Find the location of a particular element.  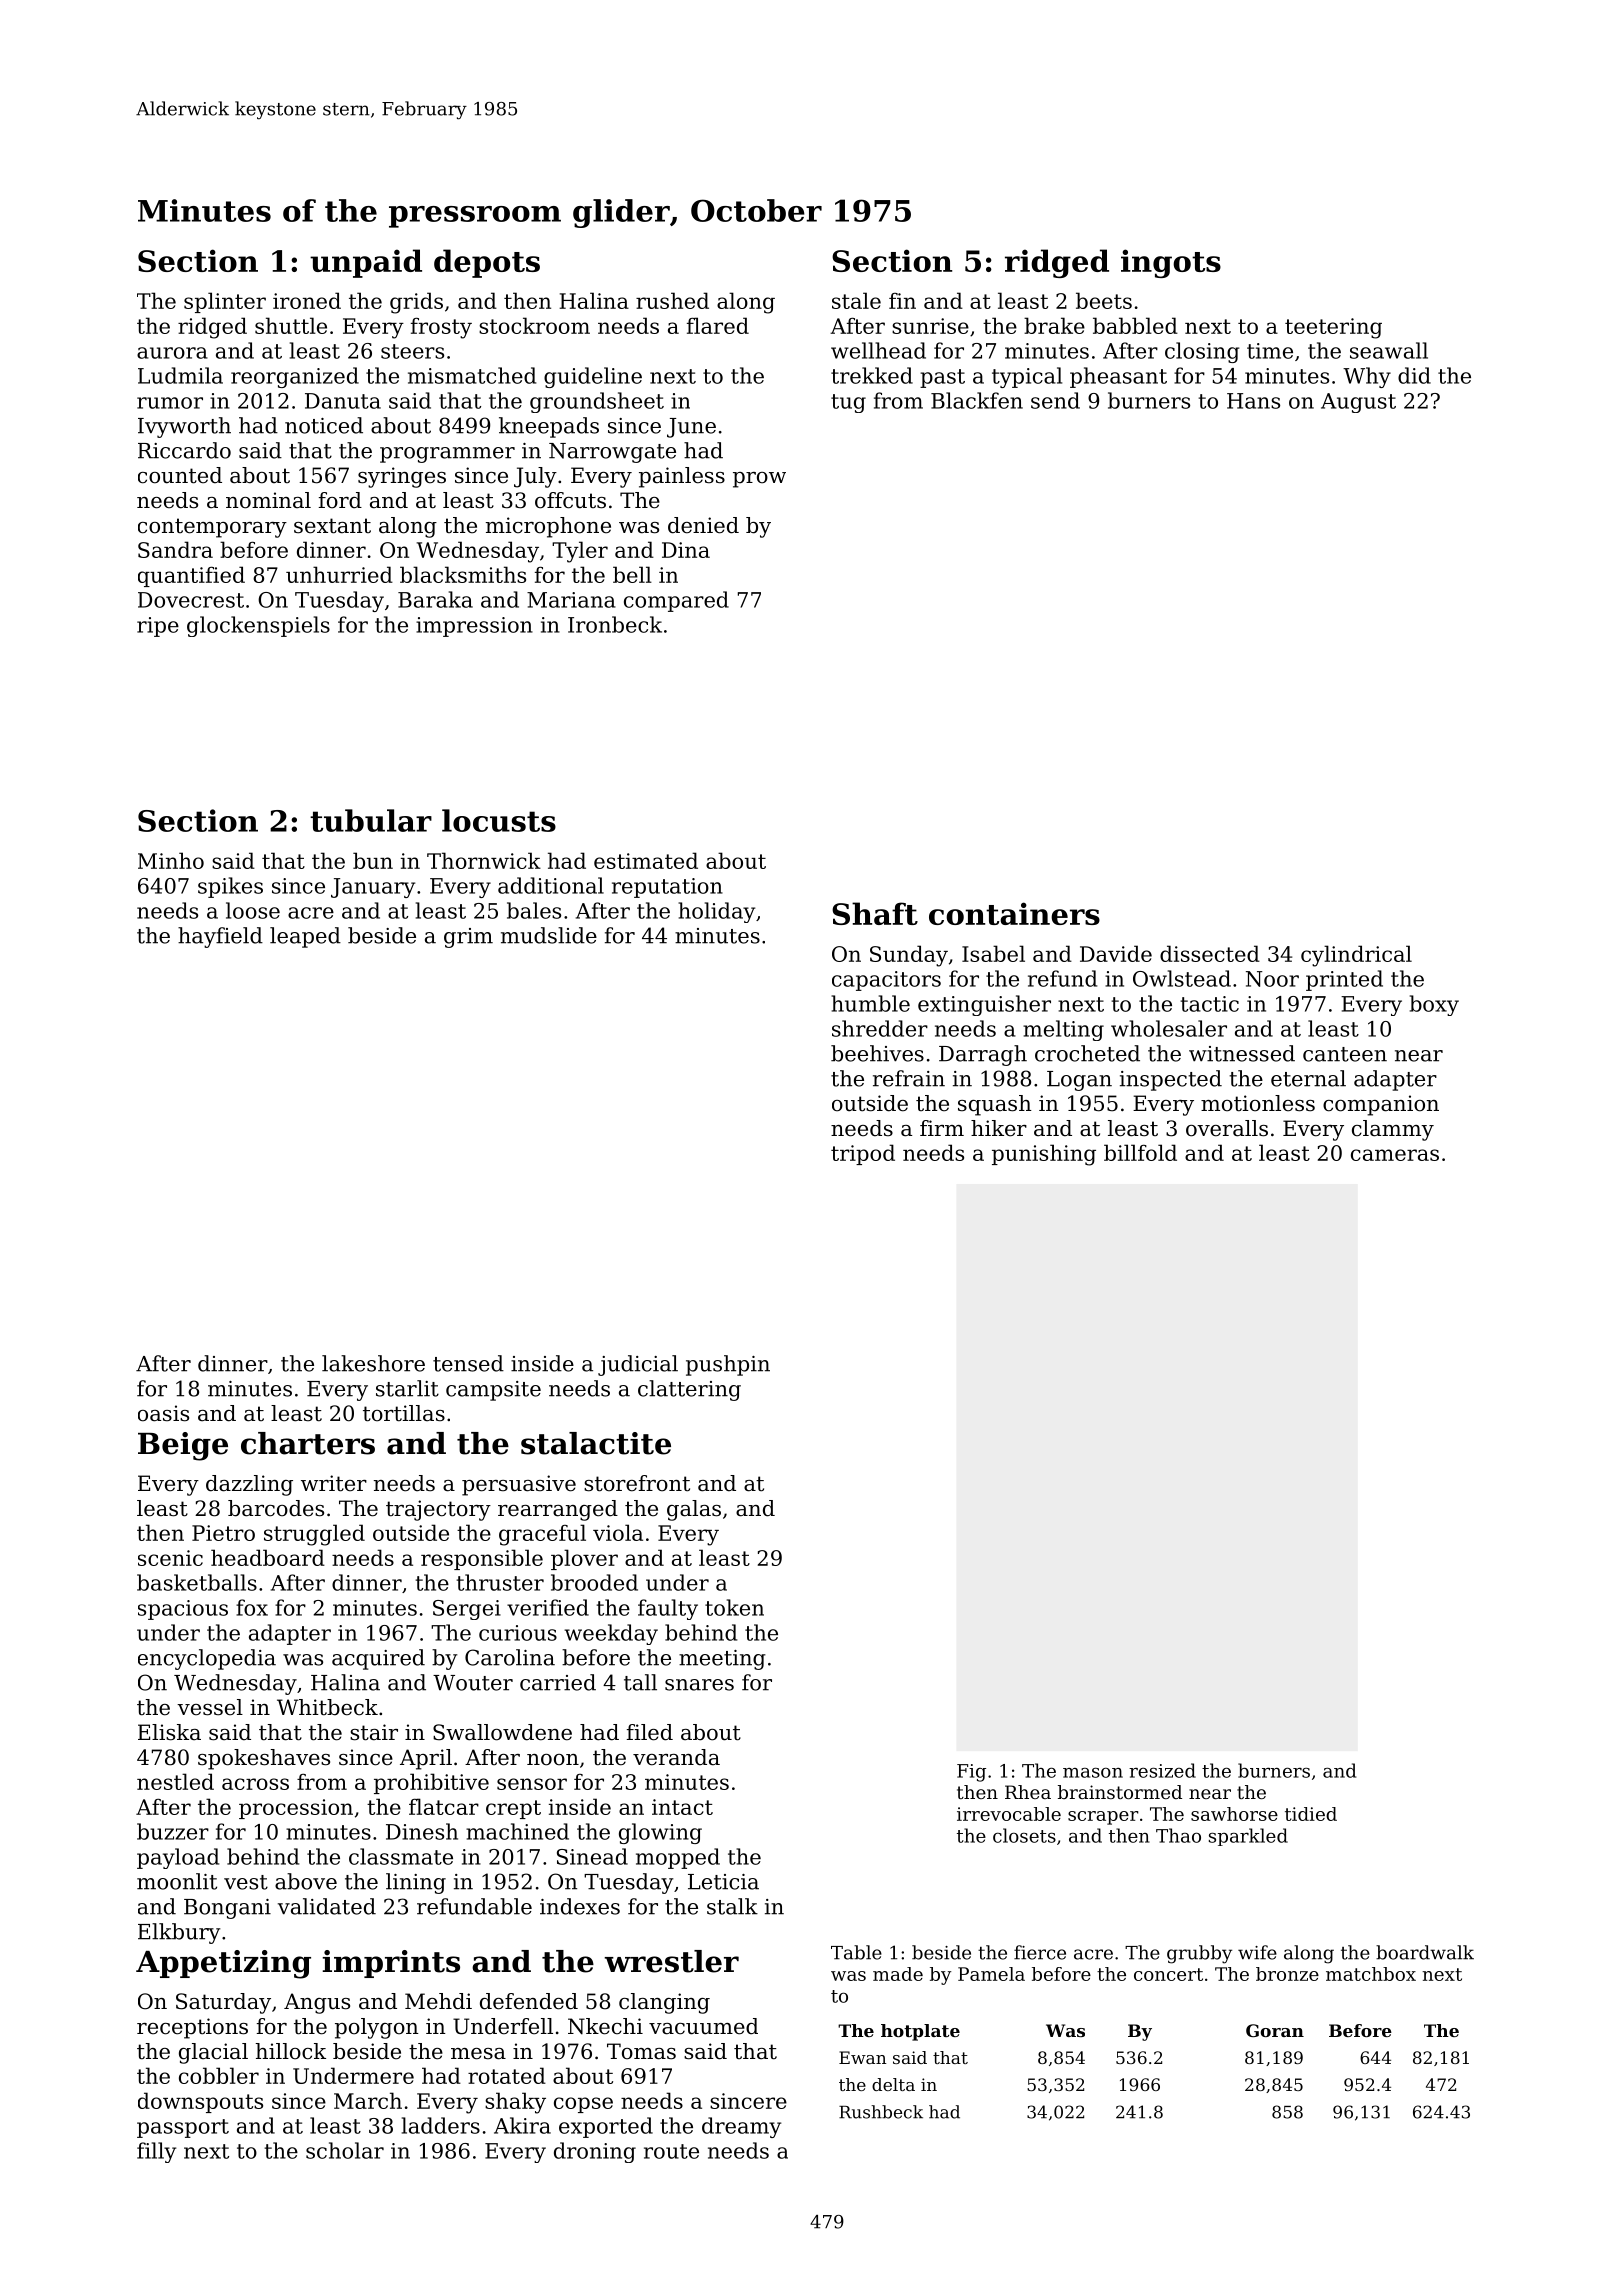

January is located at coordinates (373, 888).
